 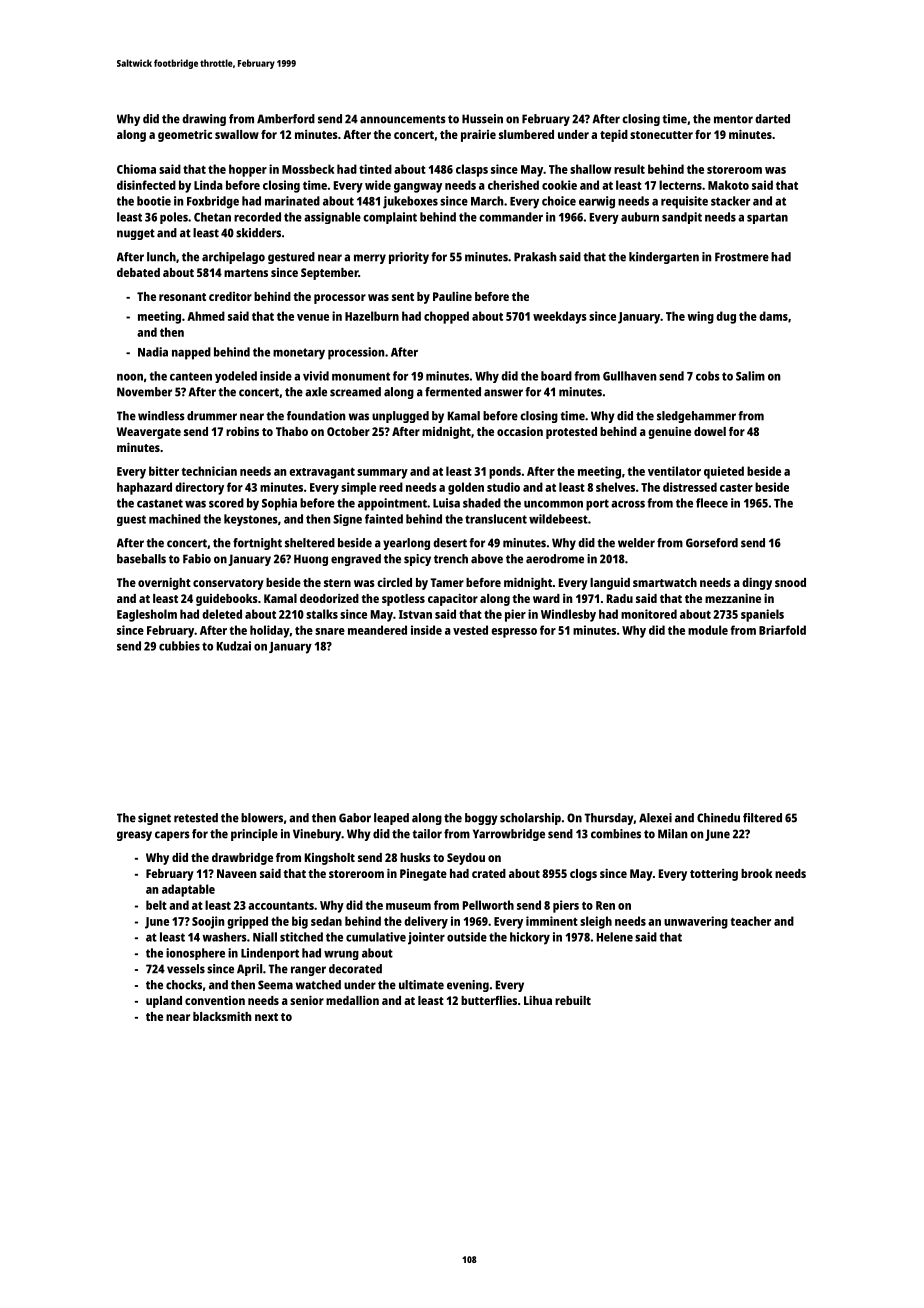 What do you see at coordinates (286, 119) in the screenshot?
I see `Amberford` at bounding box center [286, 119].
